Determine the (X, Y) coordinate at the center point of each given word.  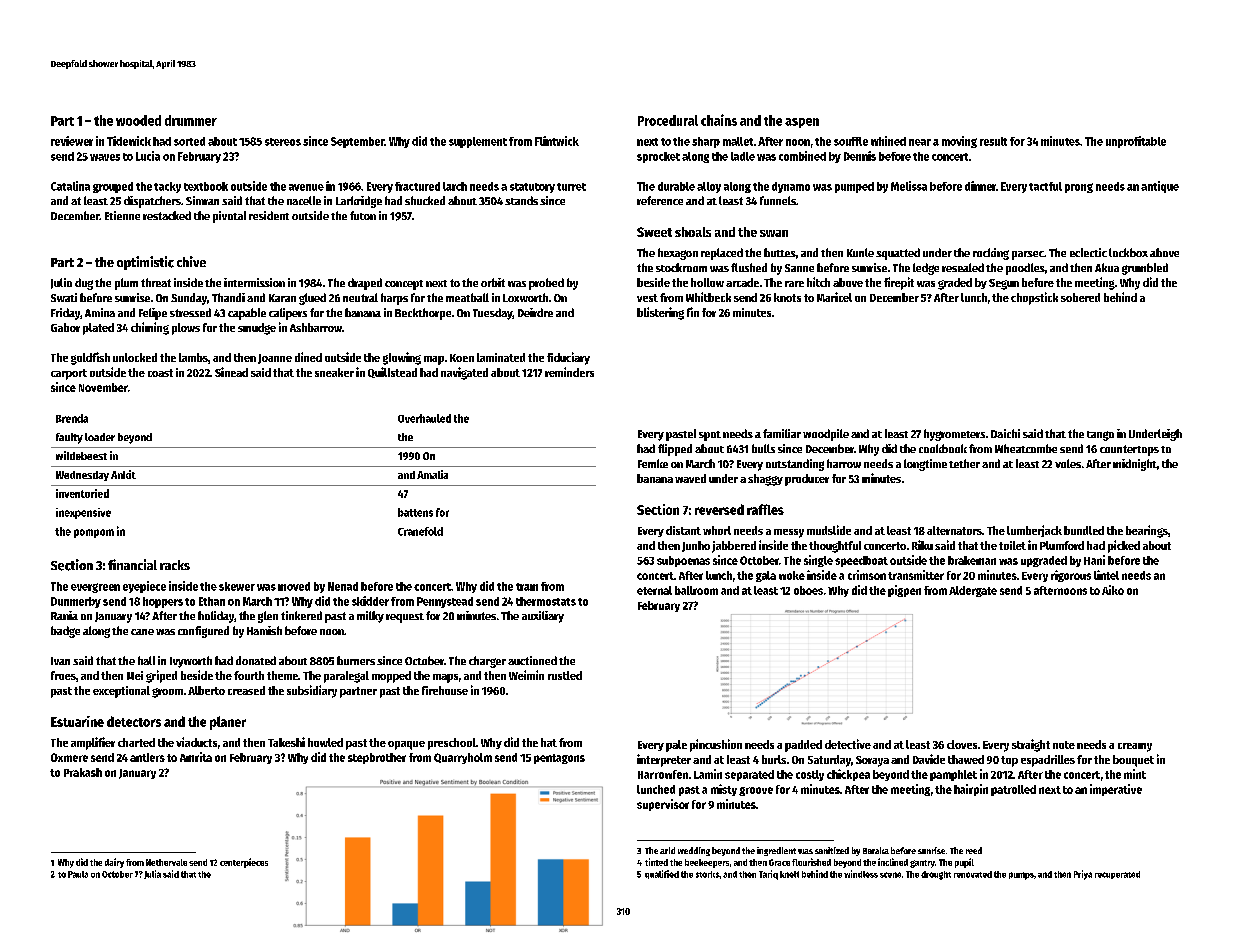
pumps (1021, 876)
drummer (191, 120)
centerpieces (244, 863)
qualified (662, 874)
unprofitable (1136, 142)
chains (719, 120)
